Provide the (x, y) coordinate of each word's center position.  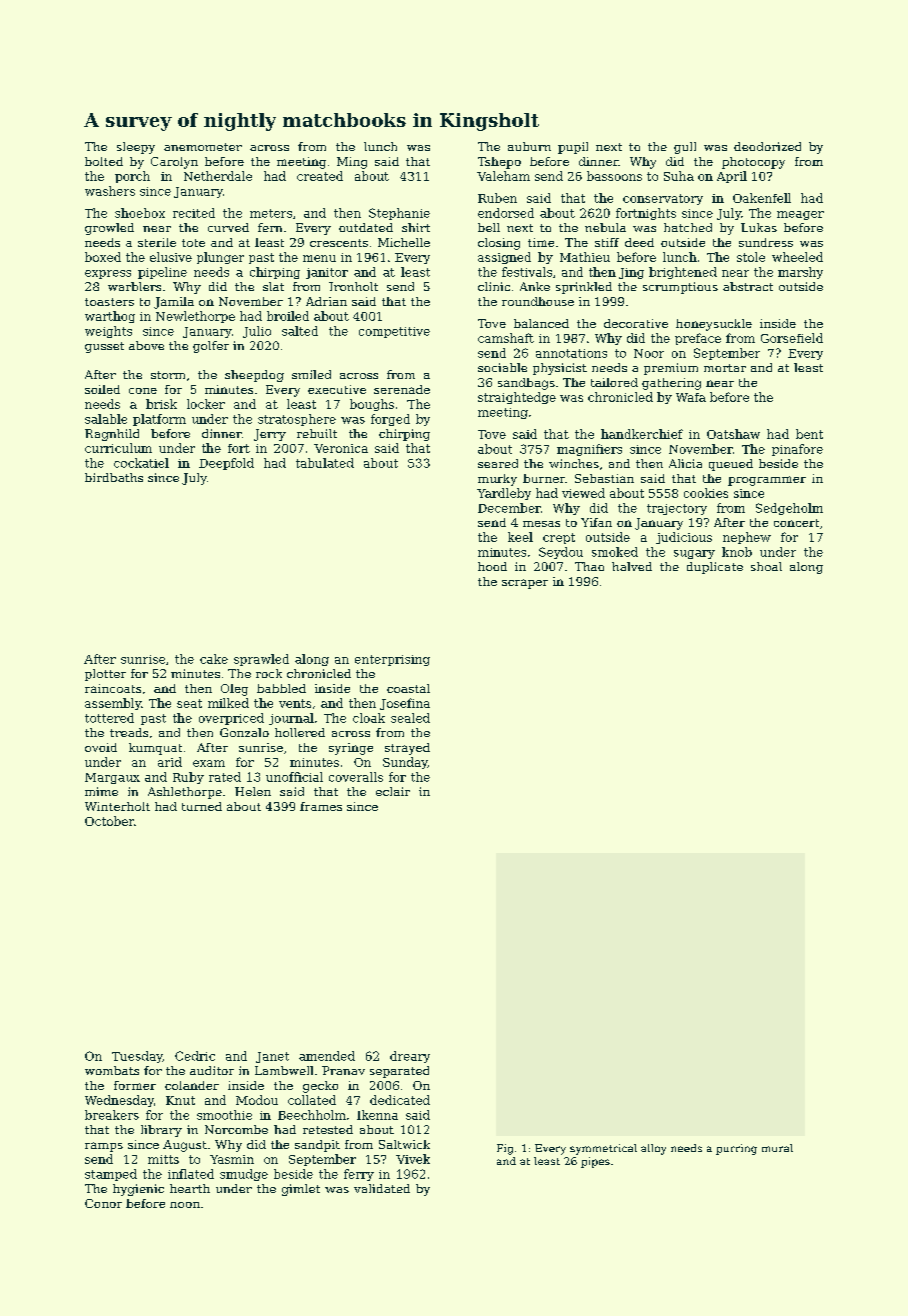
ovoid (101, 747)
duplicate (715, 568)
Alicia (685, 463)
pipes (595, 1162)
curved (228, 227)
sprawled (261, 660)
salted (300, 331)
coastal (408, 688)
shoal (766, 566)
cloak (369, 718)
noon (185, 1205)
